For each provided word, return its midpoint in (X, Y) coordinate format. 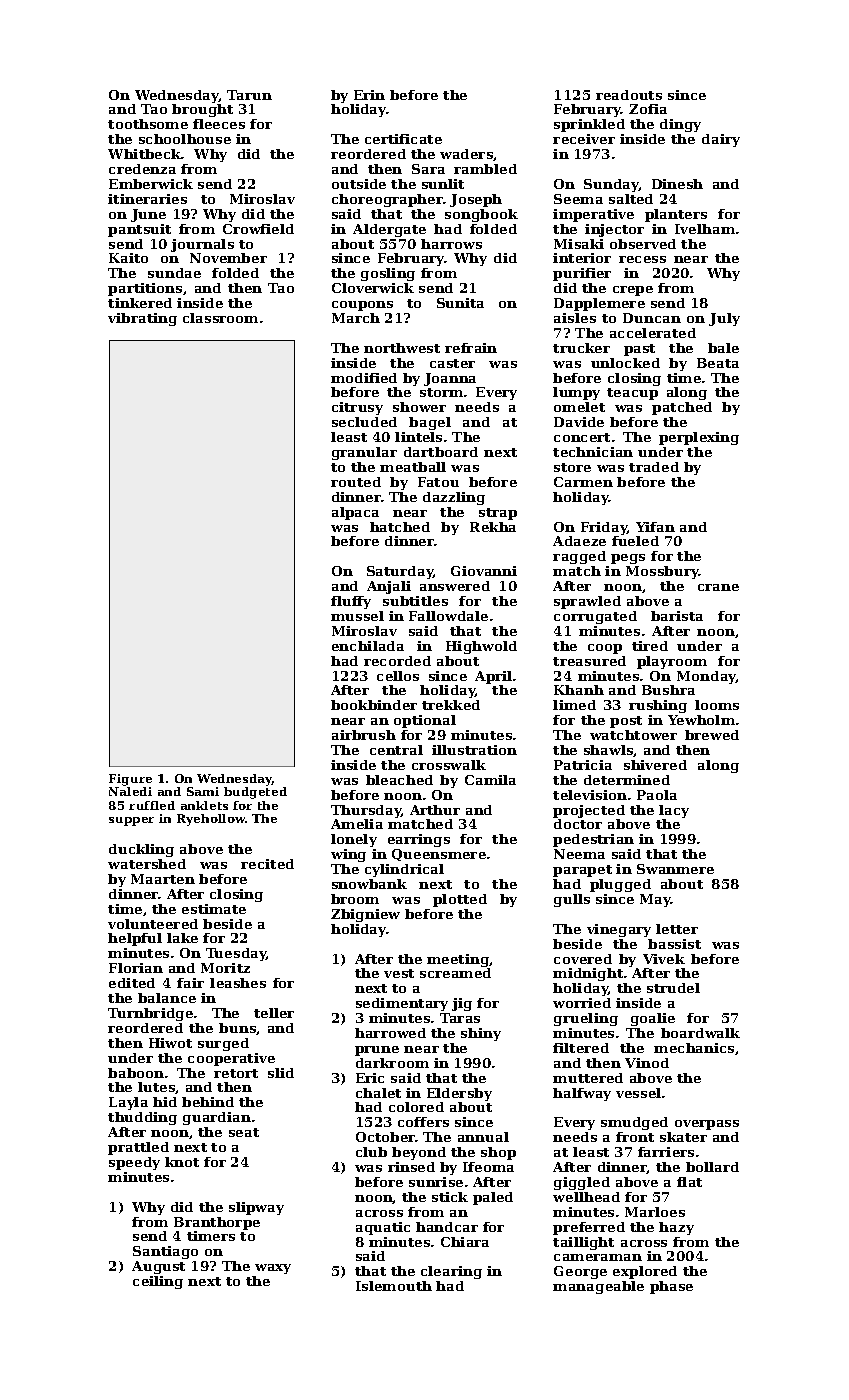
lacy (674, 811)
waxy (273, 1269)
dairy (721, 140)
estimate (214, 909)
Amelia (357, 824)
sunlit (443, 184)
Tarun (249, 95)
